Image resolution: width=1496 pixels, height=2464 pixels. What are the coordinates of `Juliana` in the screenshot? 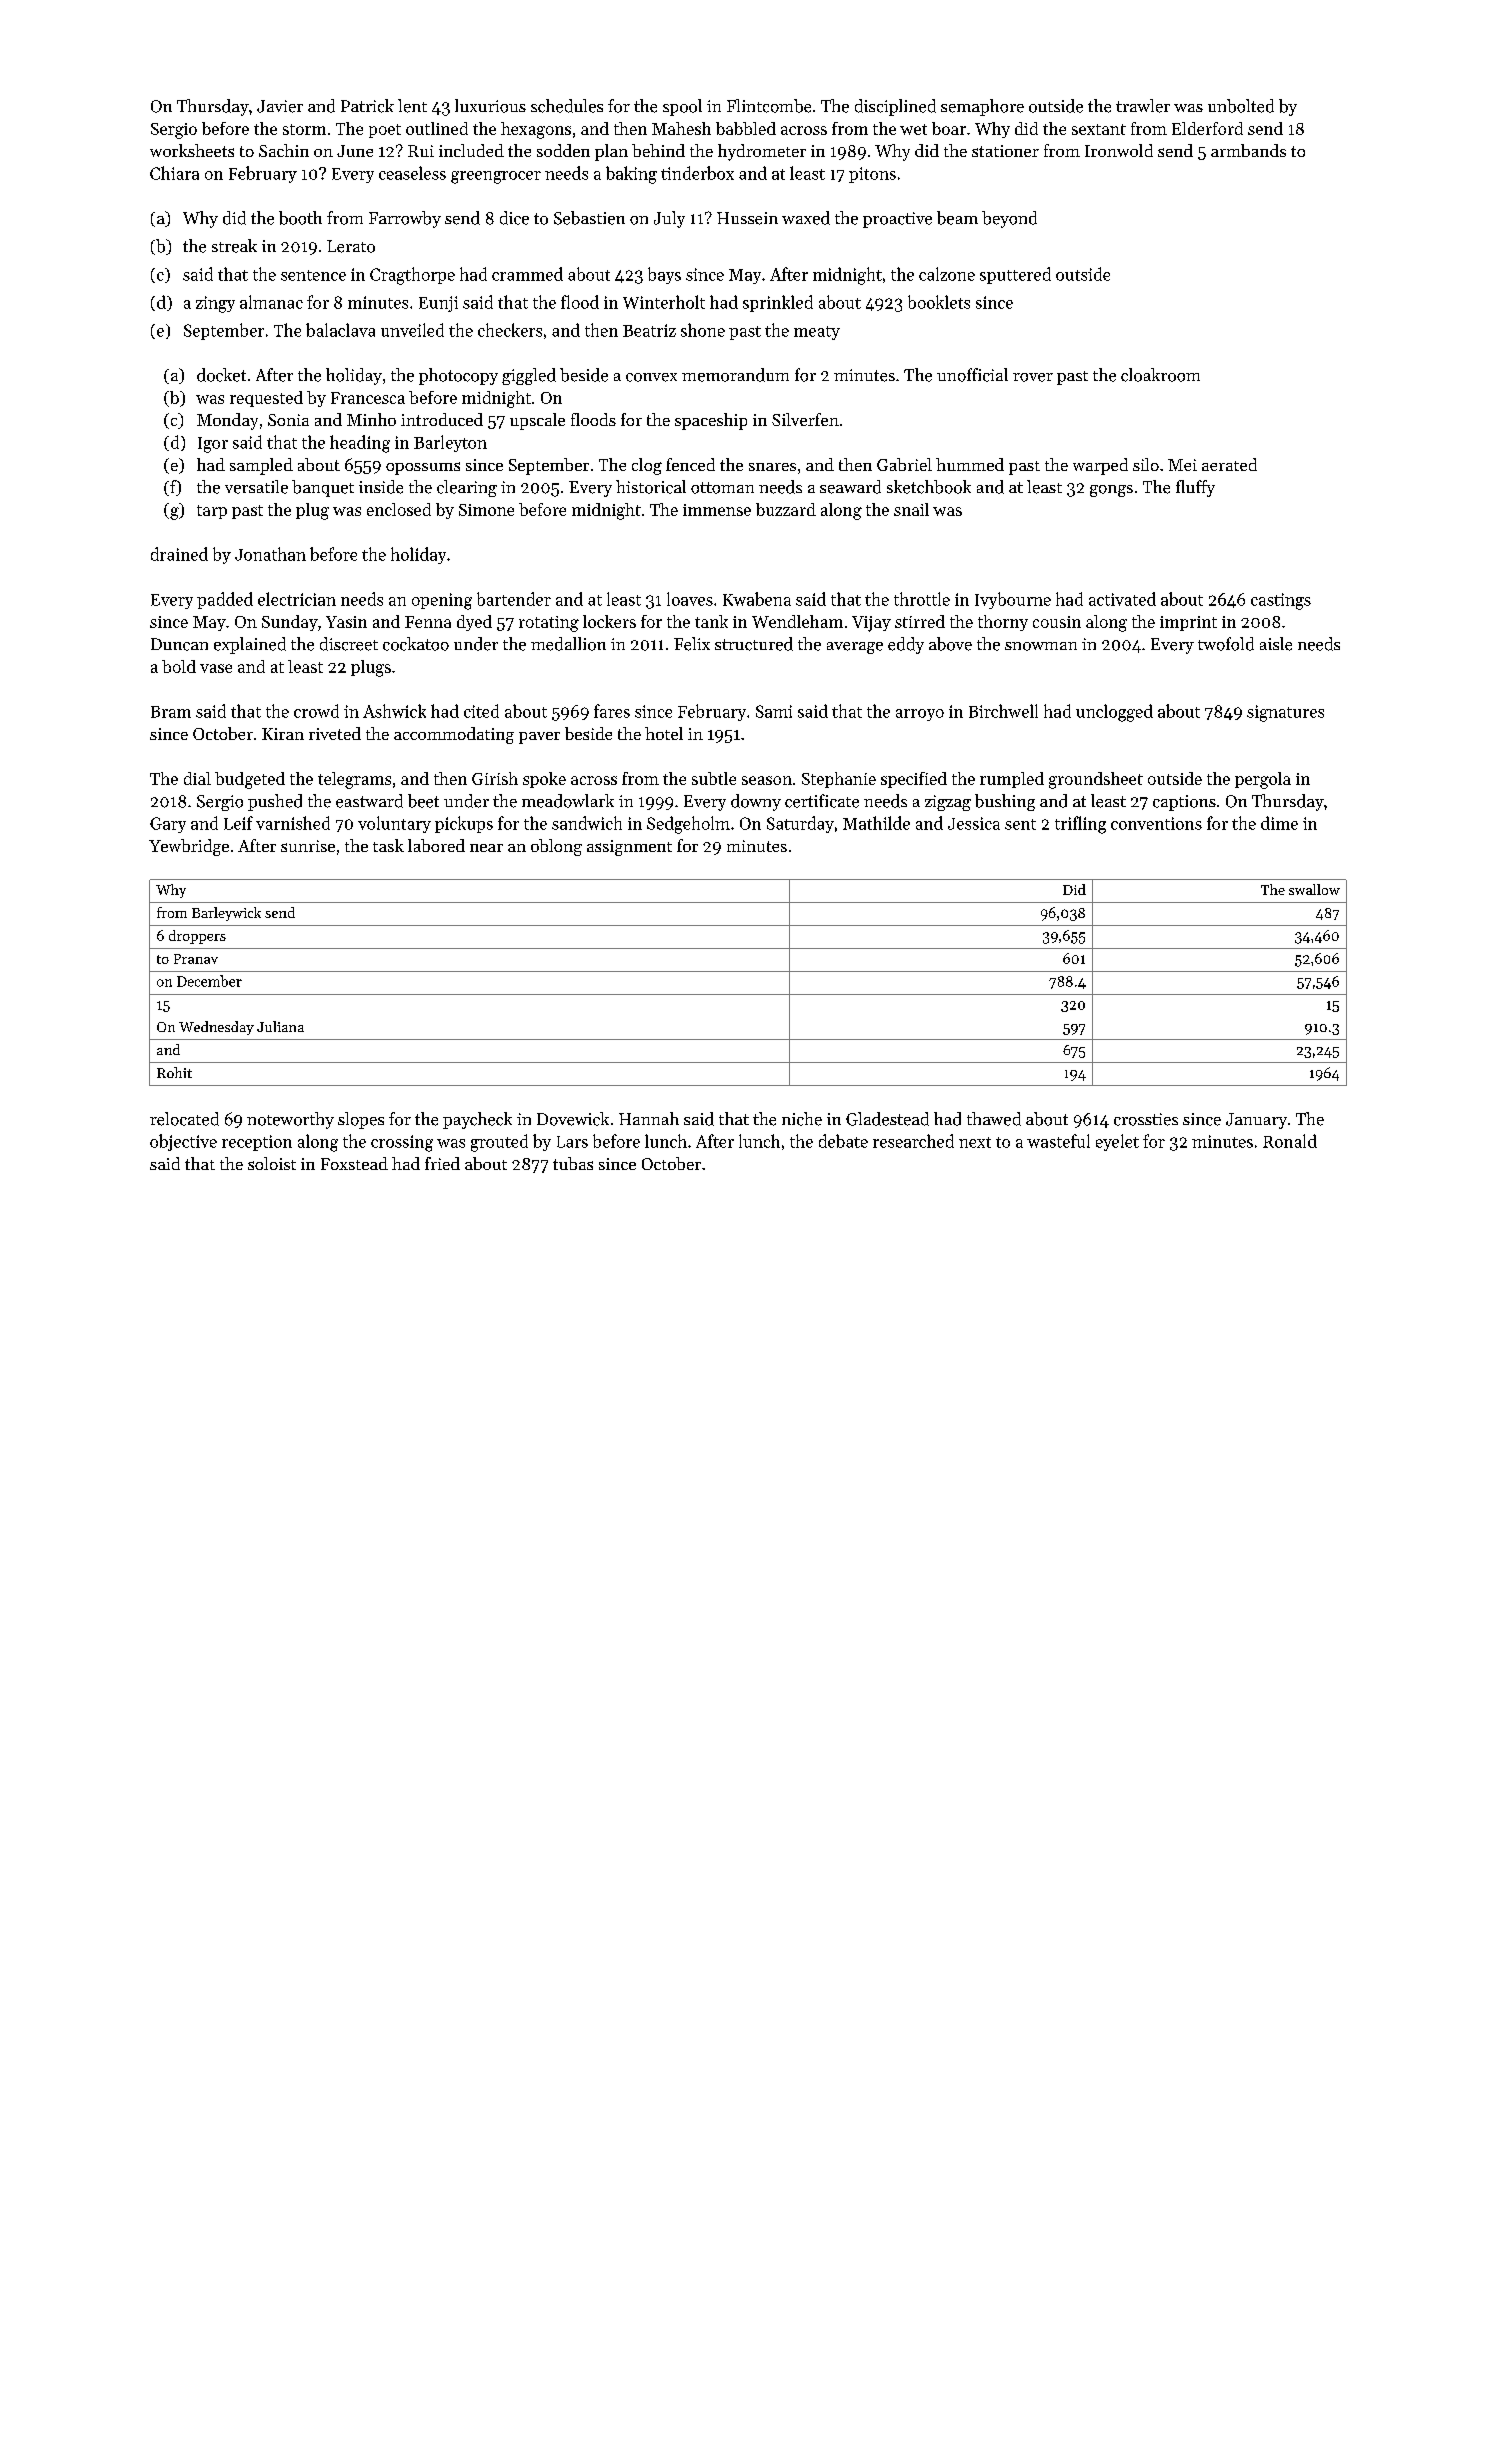 It's located at (280, 1026).
